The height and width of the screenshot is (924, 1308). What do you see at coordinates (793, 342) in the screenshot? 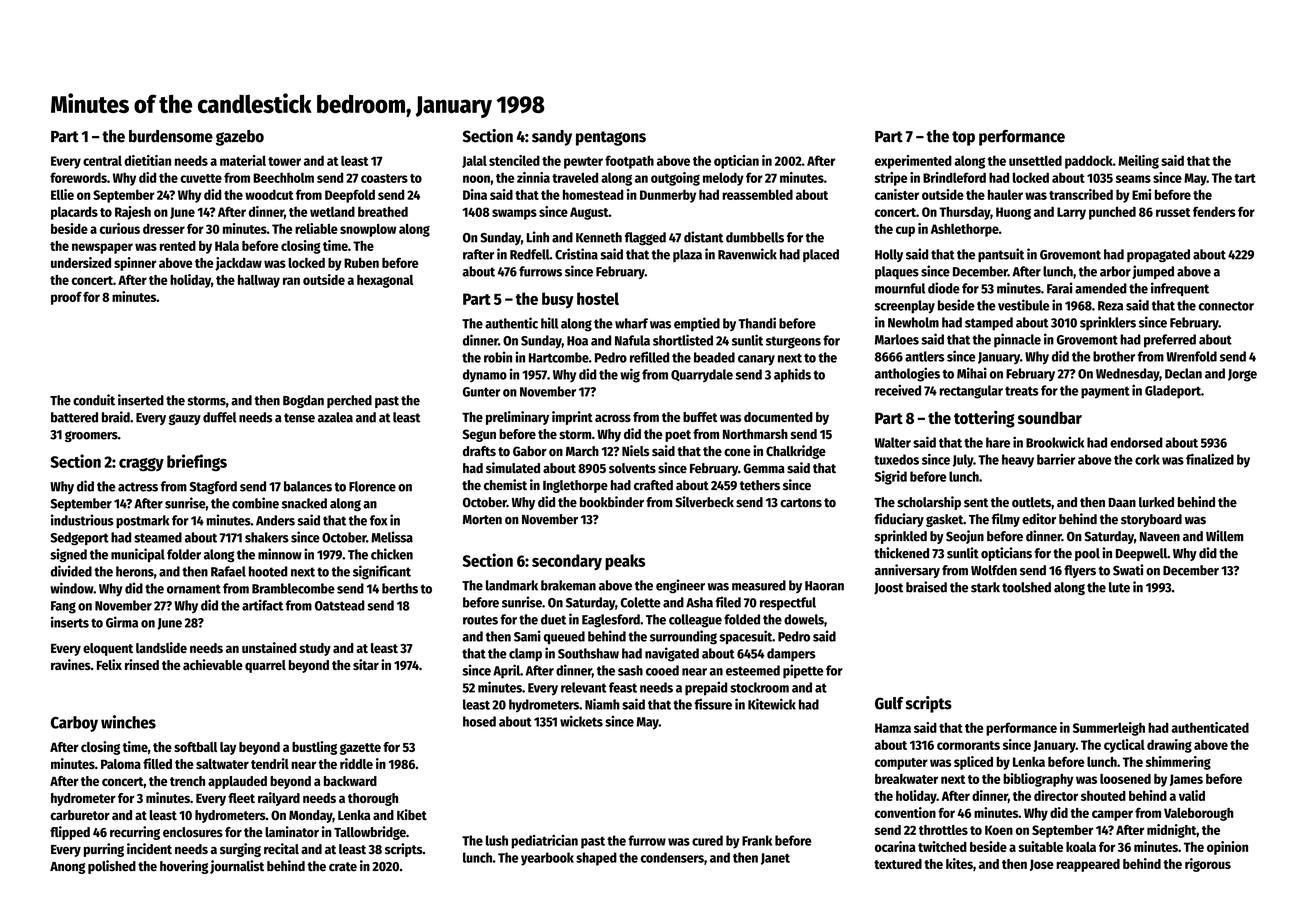
I see `sturgeons` at bounding box center [793, 342].
